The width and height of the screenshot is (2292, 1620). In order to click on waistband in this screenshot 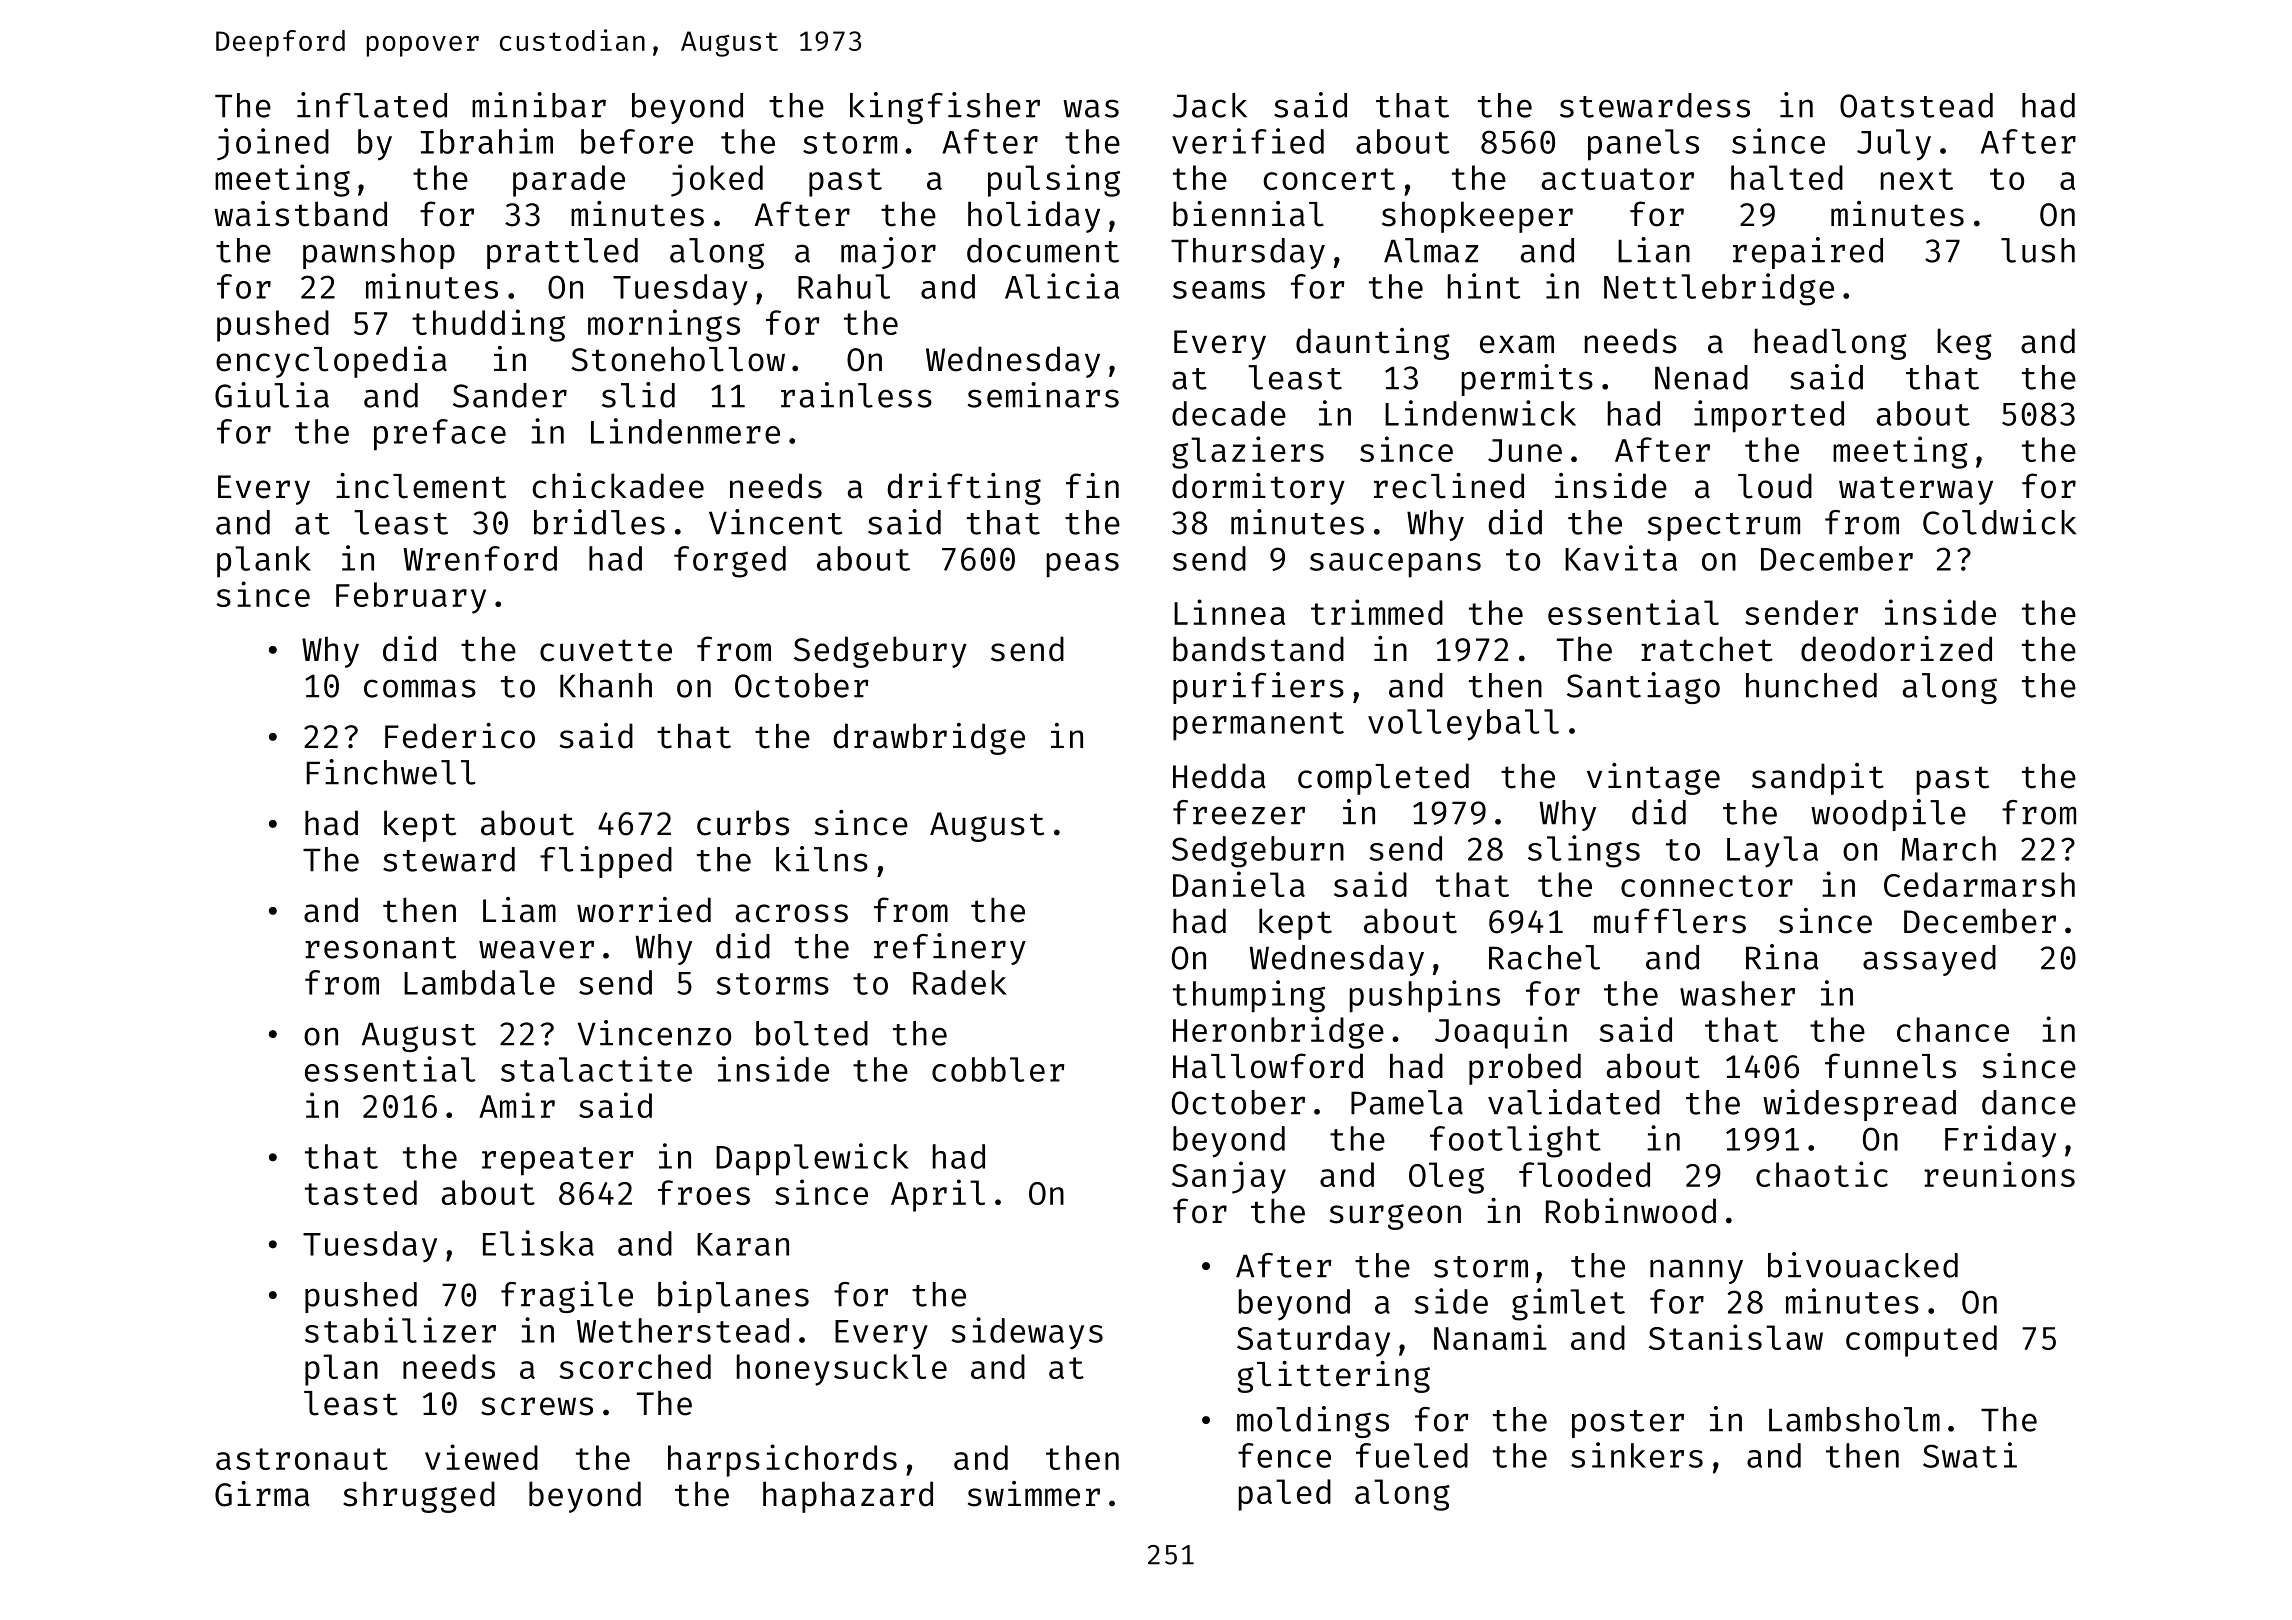, I will do `click(300, 214)`.
